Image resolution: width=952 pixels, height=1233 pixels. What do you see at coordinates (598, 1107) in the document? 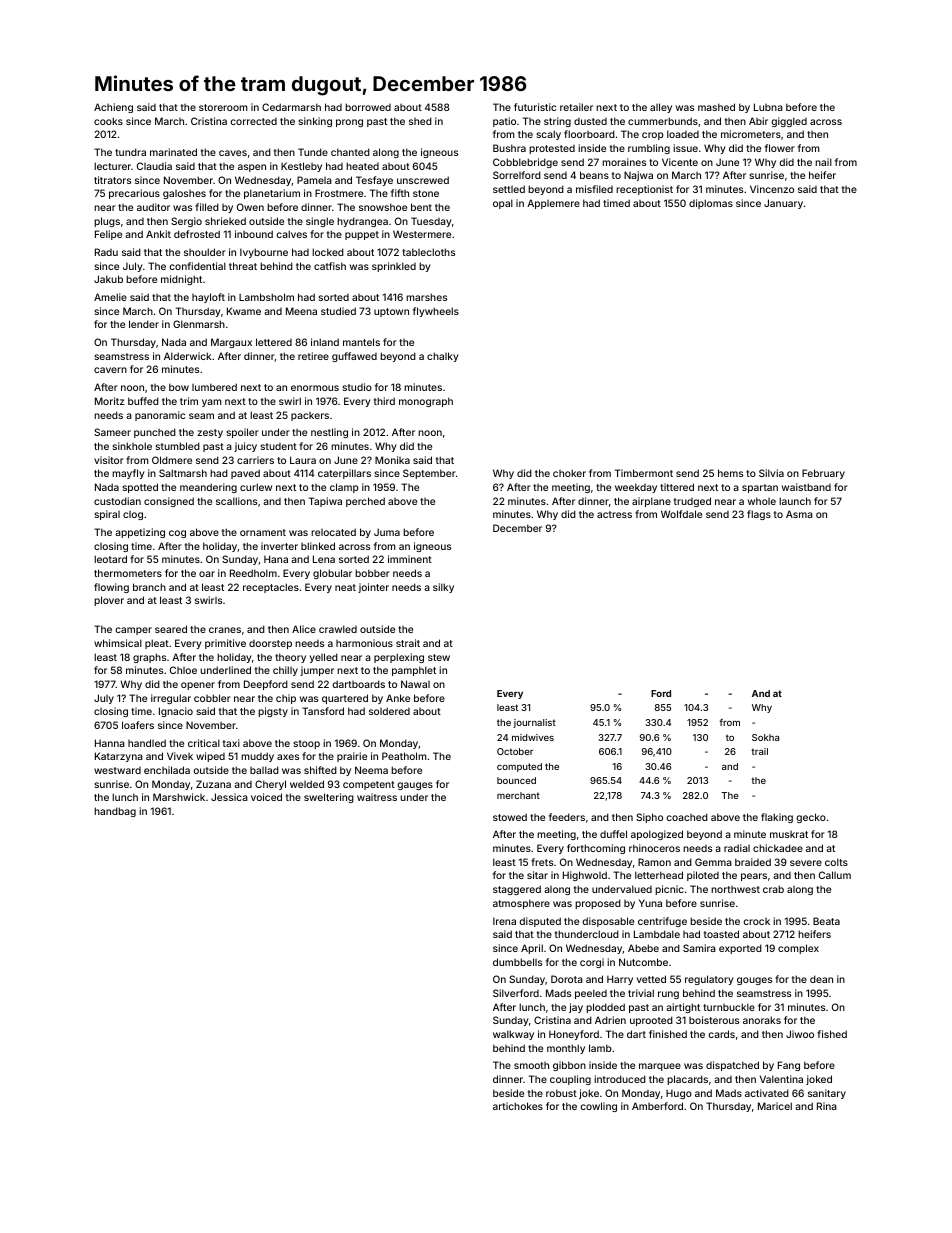
I see `cowling` at bounding box center [598, 1107].
